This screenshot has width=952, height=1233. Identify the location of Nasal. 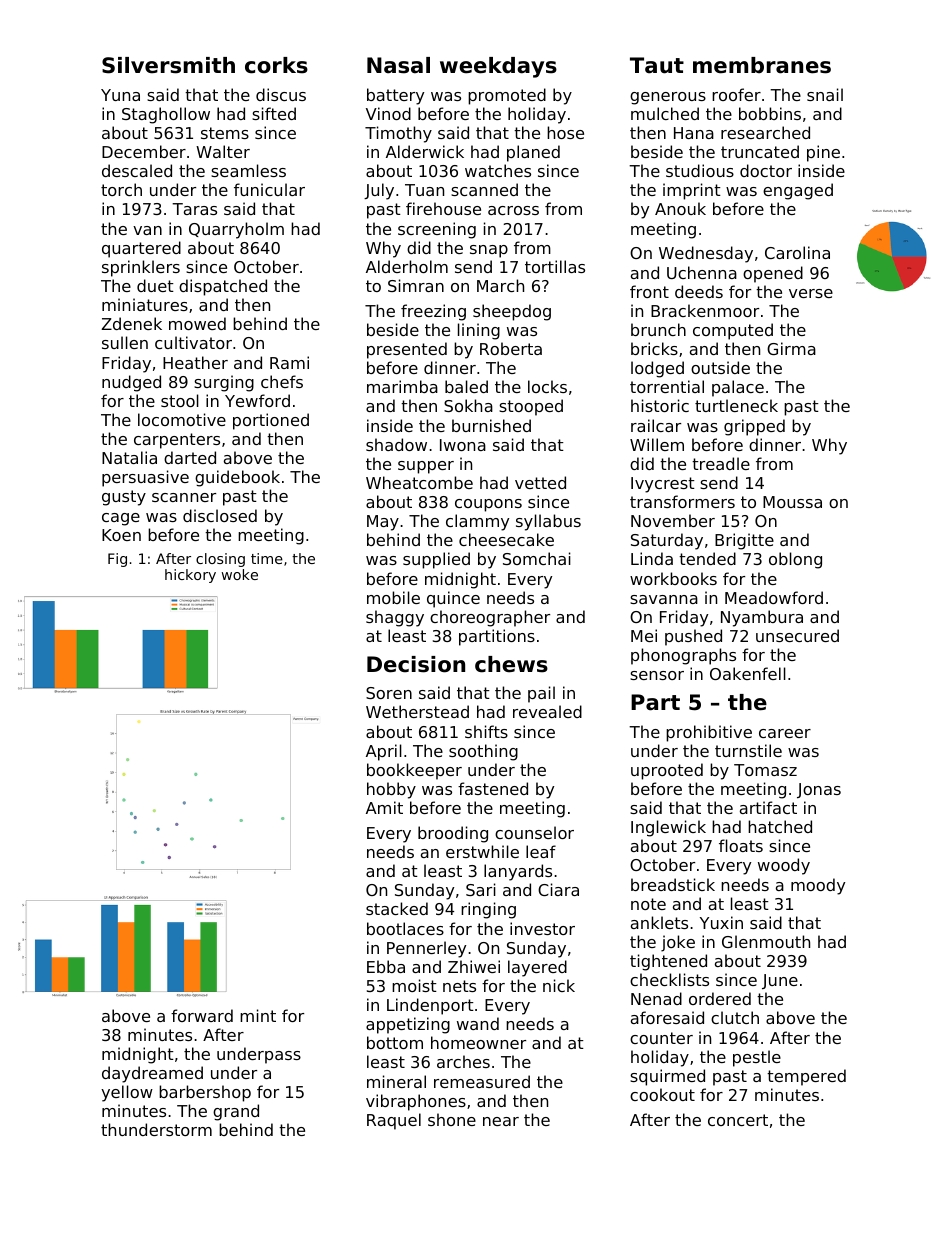
(398, 65).
